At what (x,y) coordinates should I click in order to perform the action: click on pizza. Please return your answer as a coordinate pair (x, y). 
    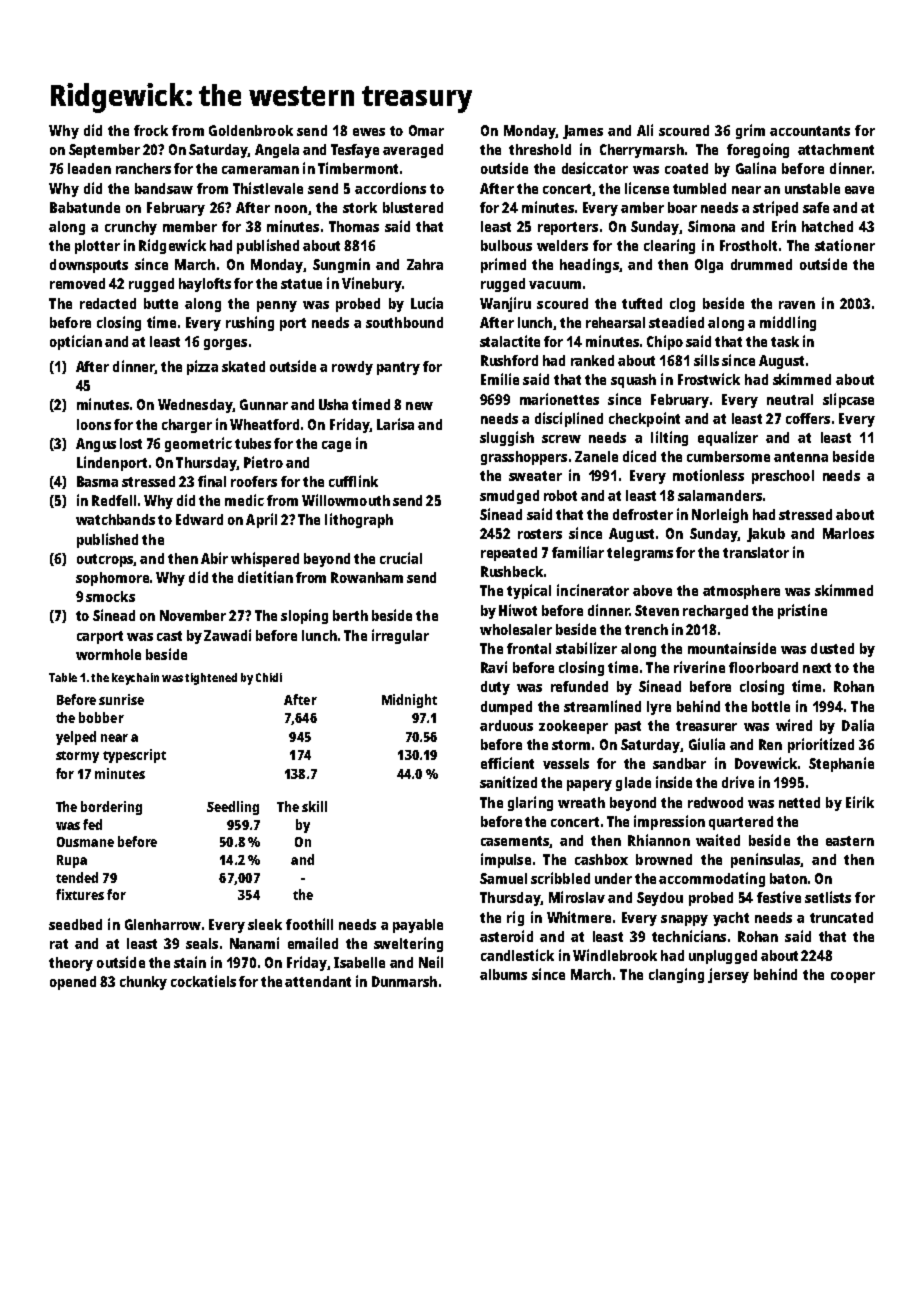
    Looking at the image, I should click on (202, 367).
